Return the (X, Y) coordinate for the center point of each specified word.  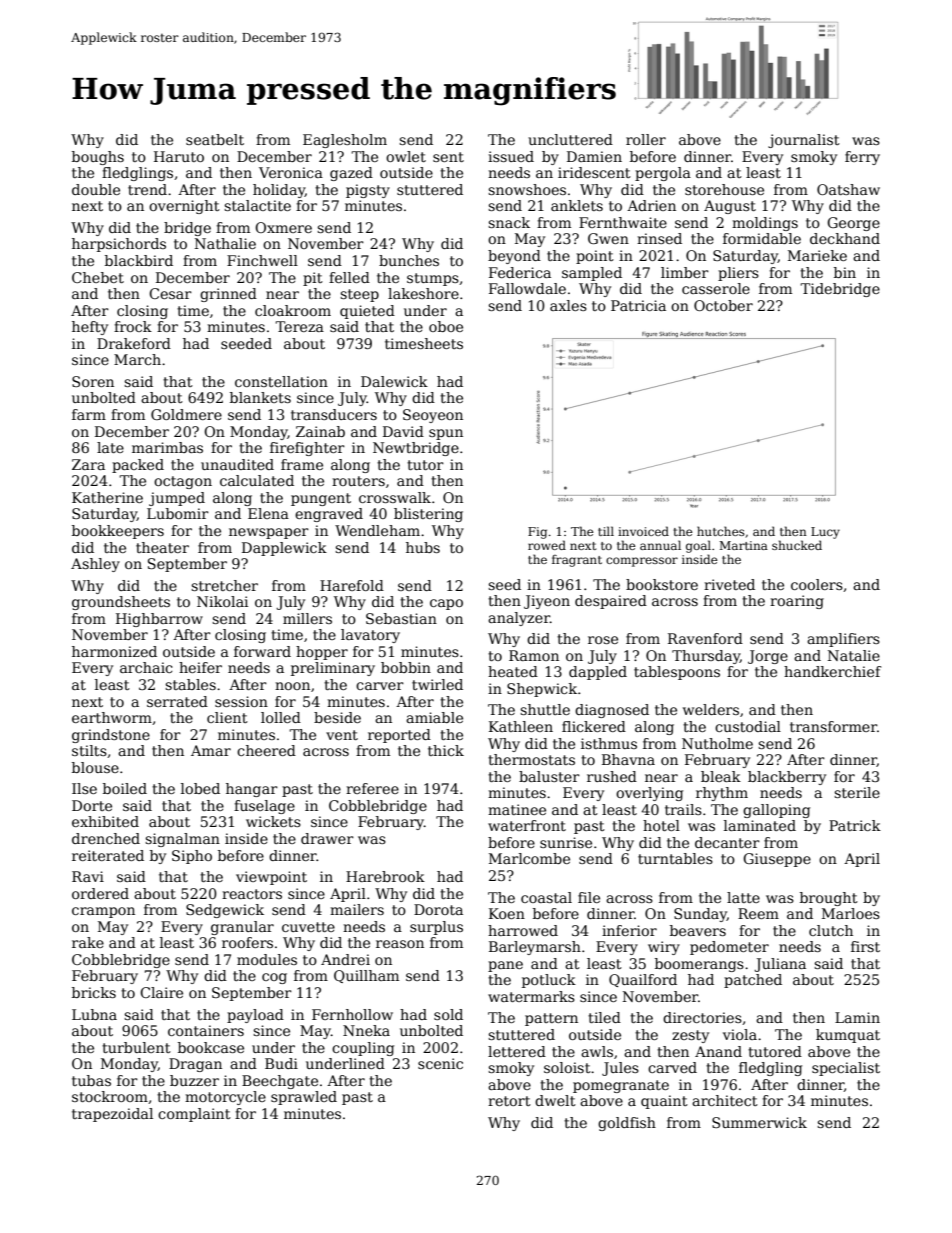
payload (255, 1016)
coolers (817, 584)
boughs (98, 158)
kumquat (848, 1036)
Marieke (817, 255)
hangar (252, 790)
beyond (514, 257)
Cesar (170, 293)
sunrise (566, 842)
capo (446, 604)
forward (262, 651)
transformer (833, 726)
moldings (765, 224)
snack (509, 222)
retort (509, 1101)
